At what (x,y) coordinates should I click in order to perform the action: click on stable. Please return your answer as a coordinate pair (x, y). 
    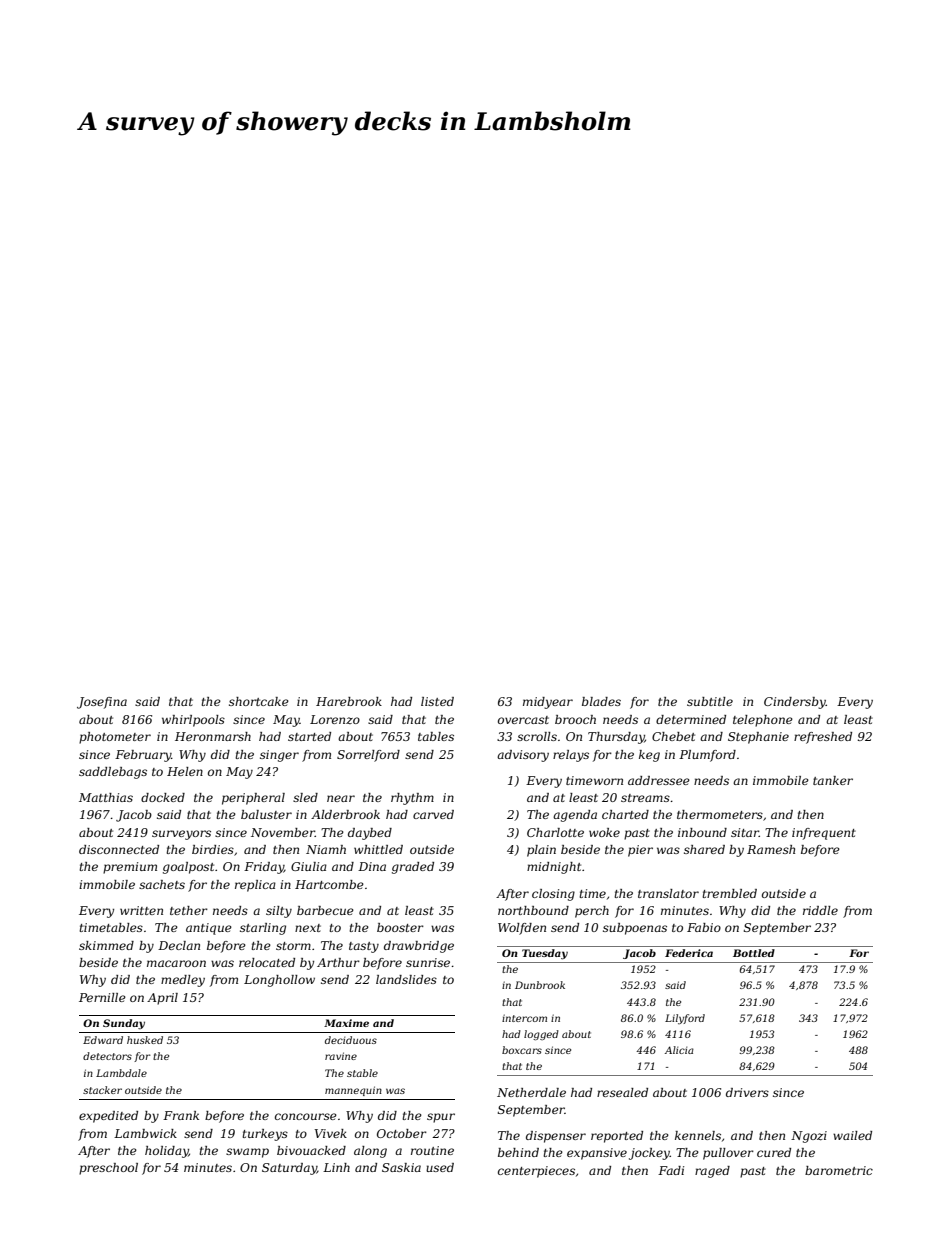
    Looking at the image, I should click on (362, 1073).
